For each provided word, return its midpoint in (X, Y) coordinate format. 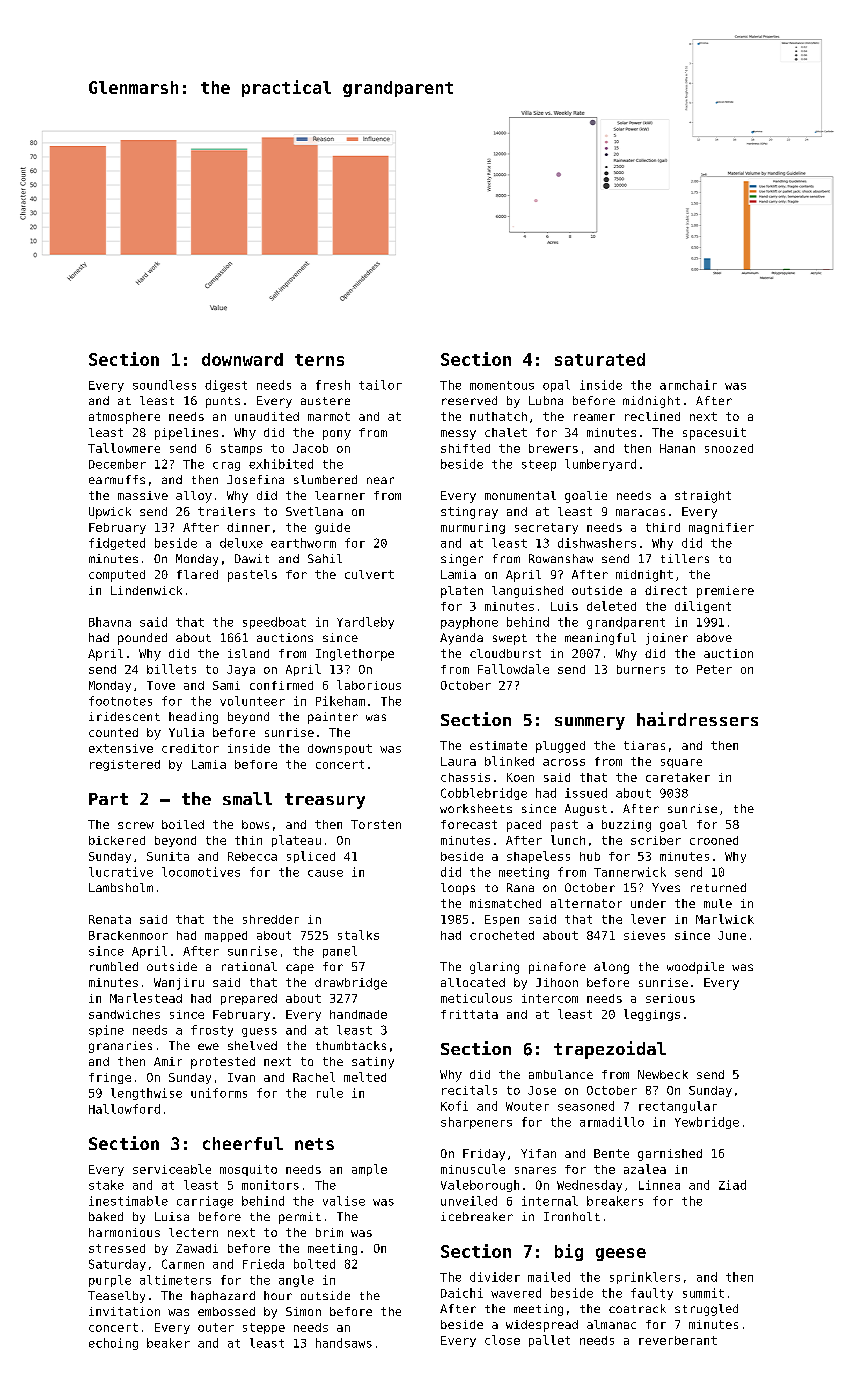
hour (278, 1295)
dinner (248, 527)
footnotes (120, 701)
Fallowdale (513, 669)
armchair (688, 385)
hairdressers (697, 719)
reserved (469, 400)
